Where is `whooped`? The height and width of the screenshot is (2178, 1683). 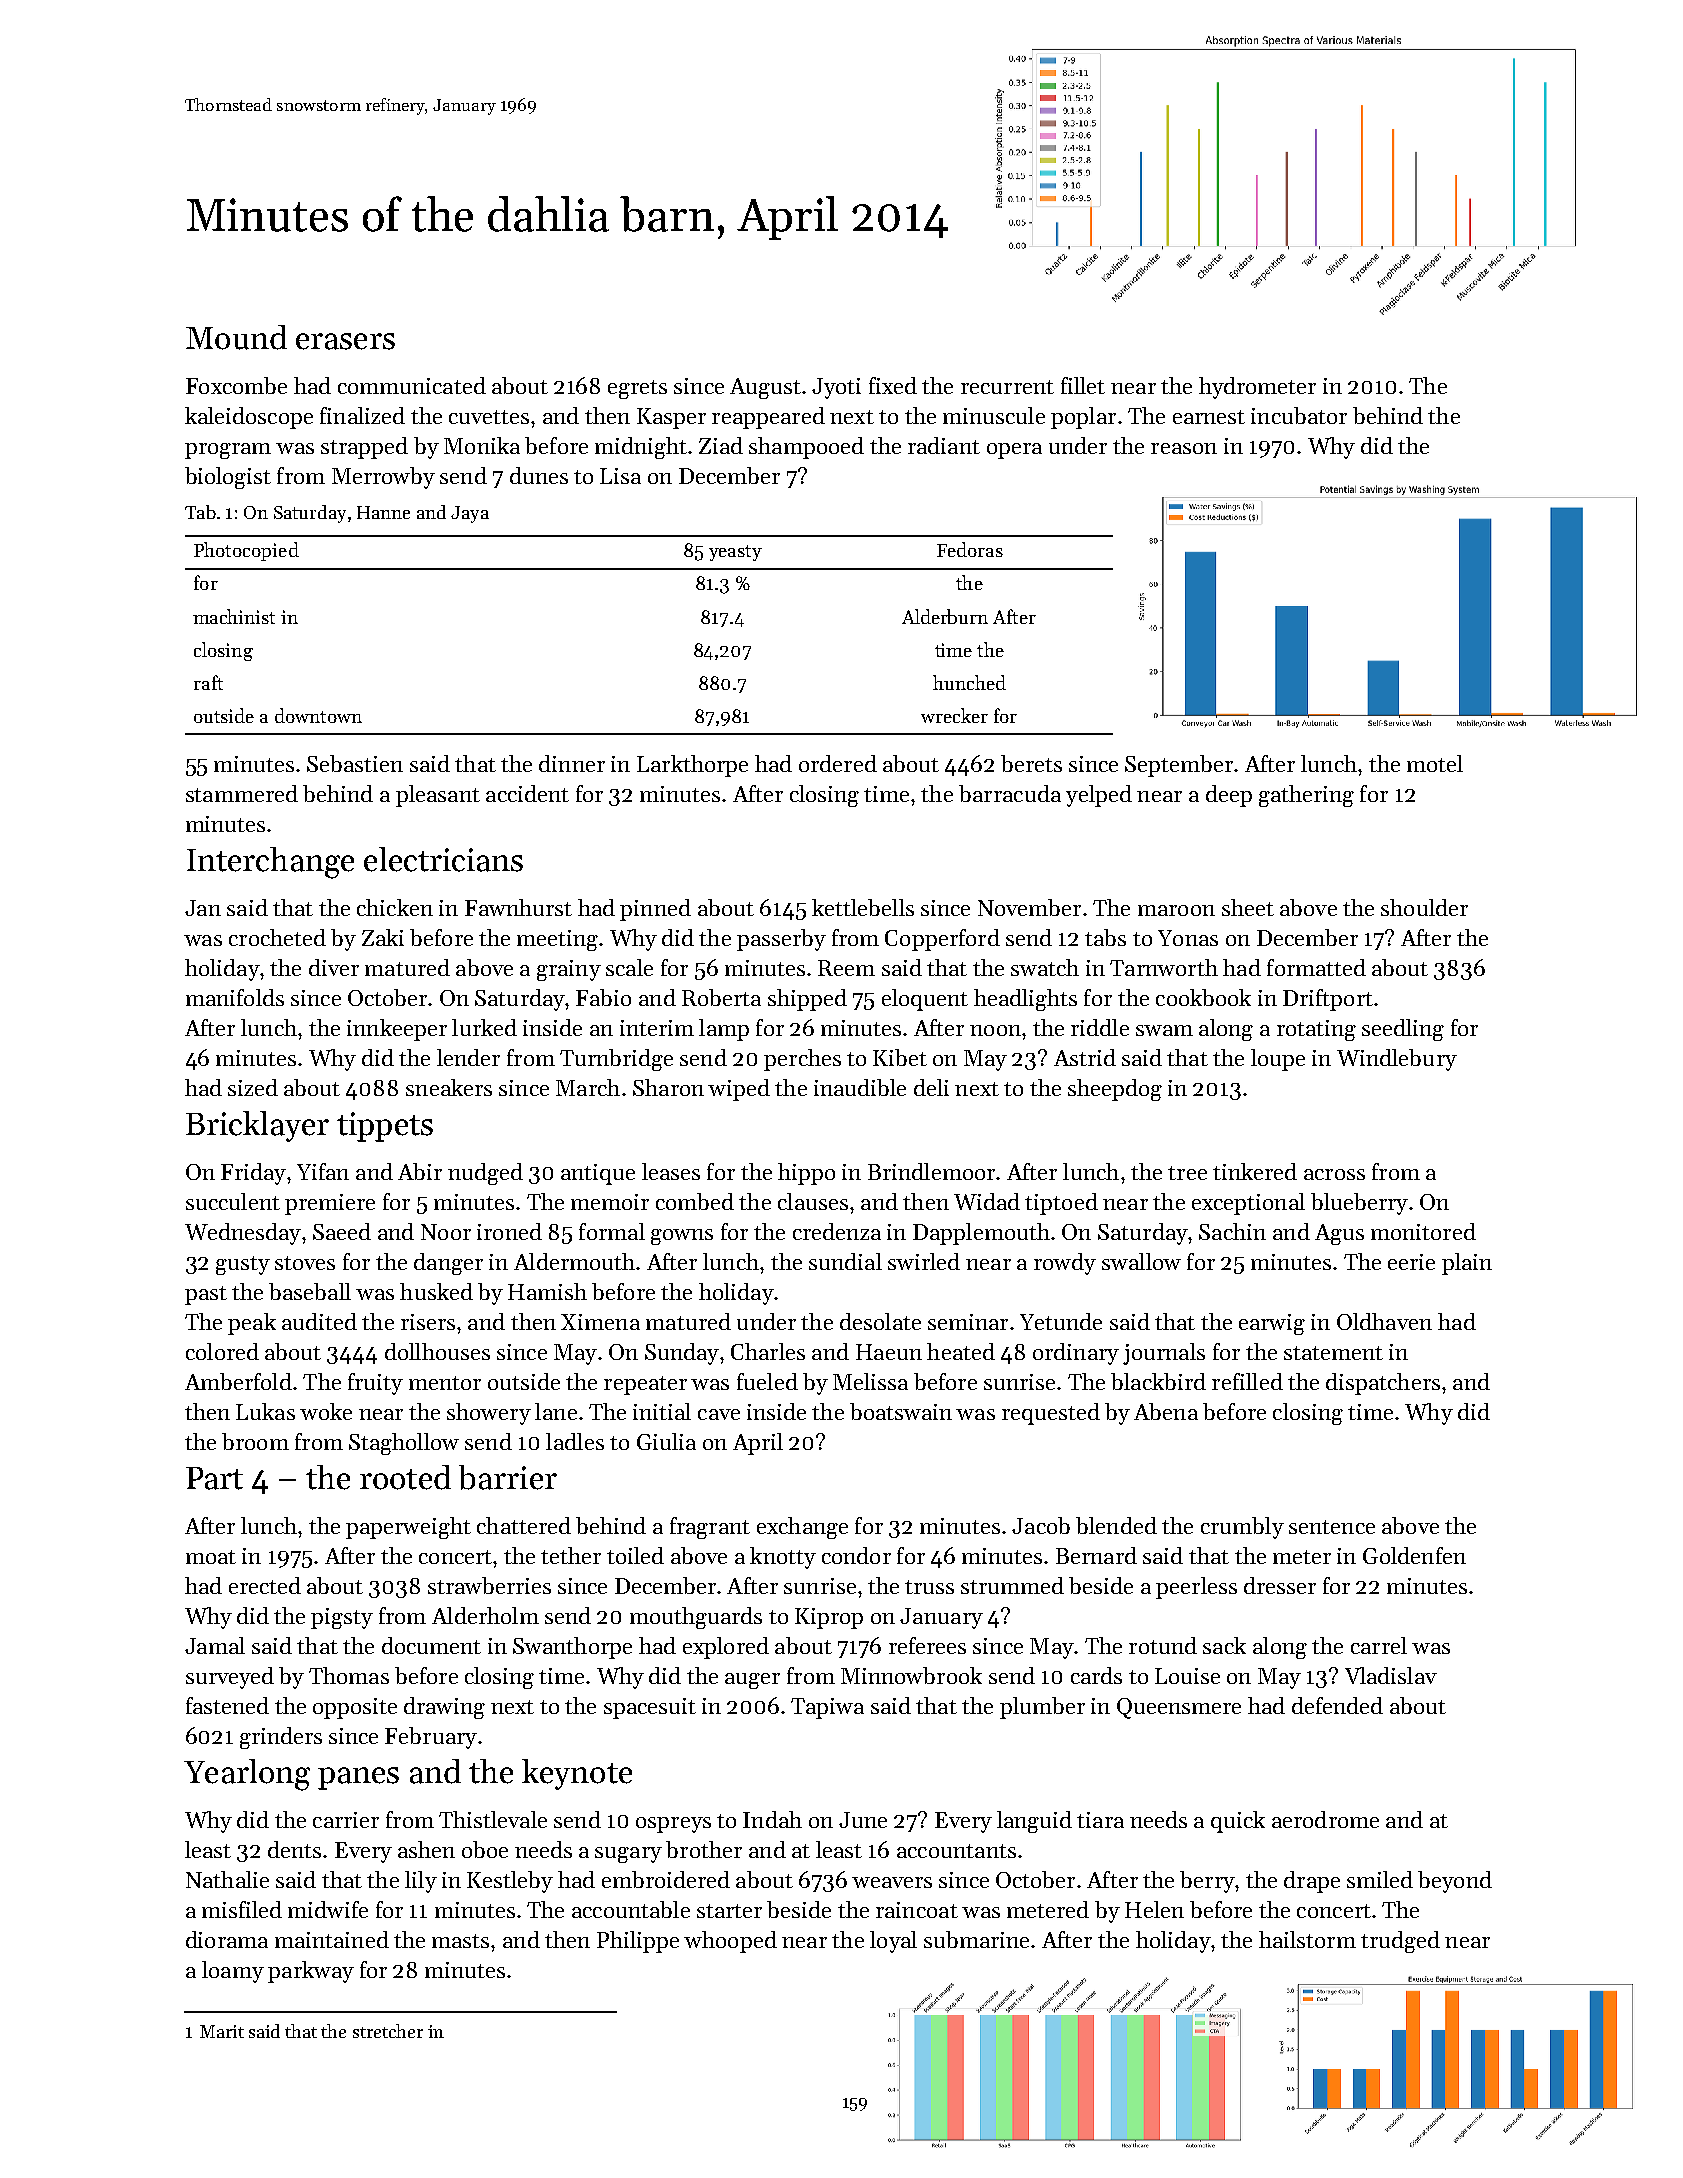
whooped is located at coordinates (730, 1942).
